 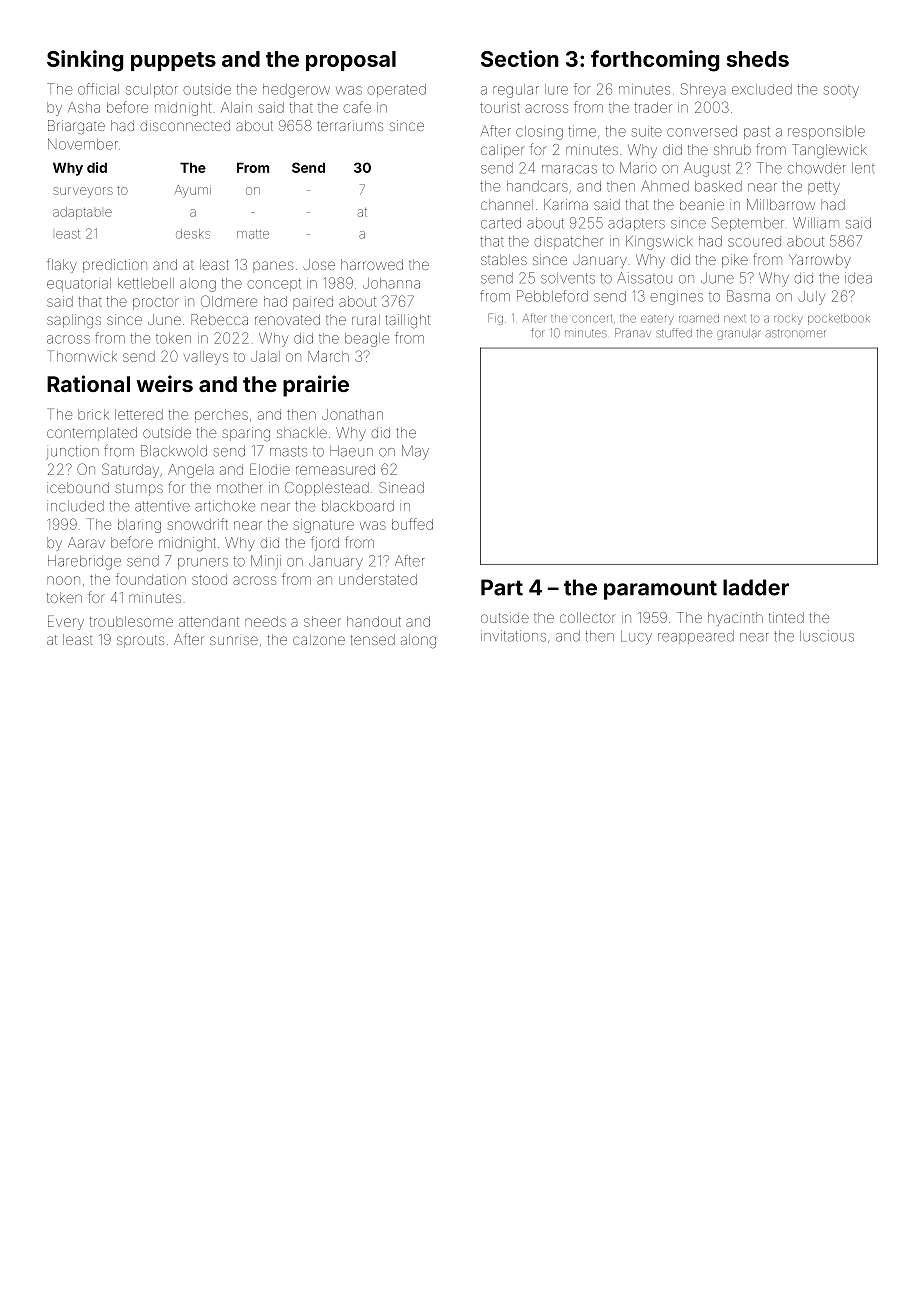 What do you see at coordinates (502, 587) in the screenshot?
I see `Part` at bounding box center [502, 587].
